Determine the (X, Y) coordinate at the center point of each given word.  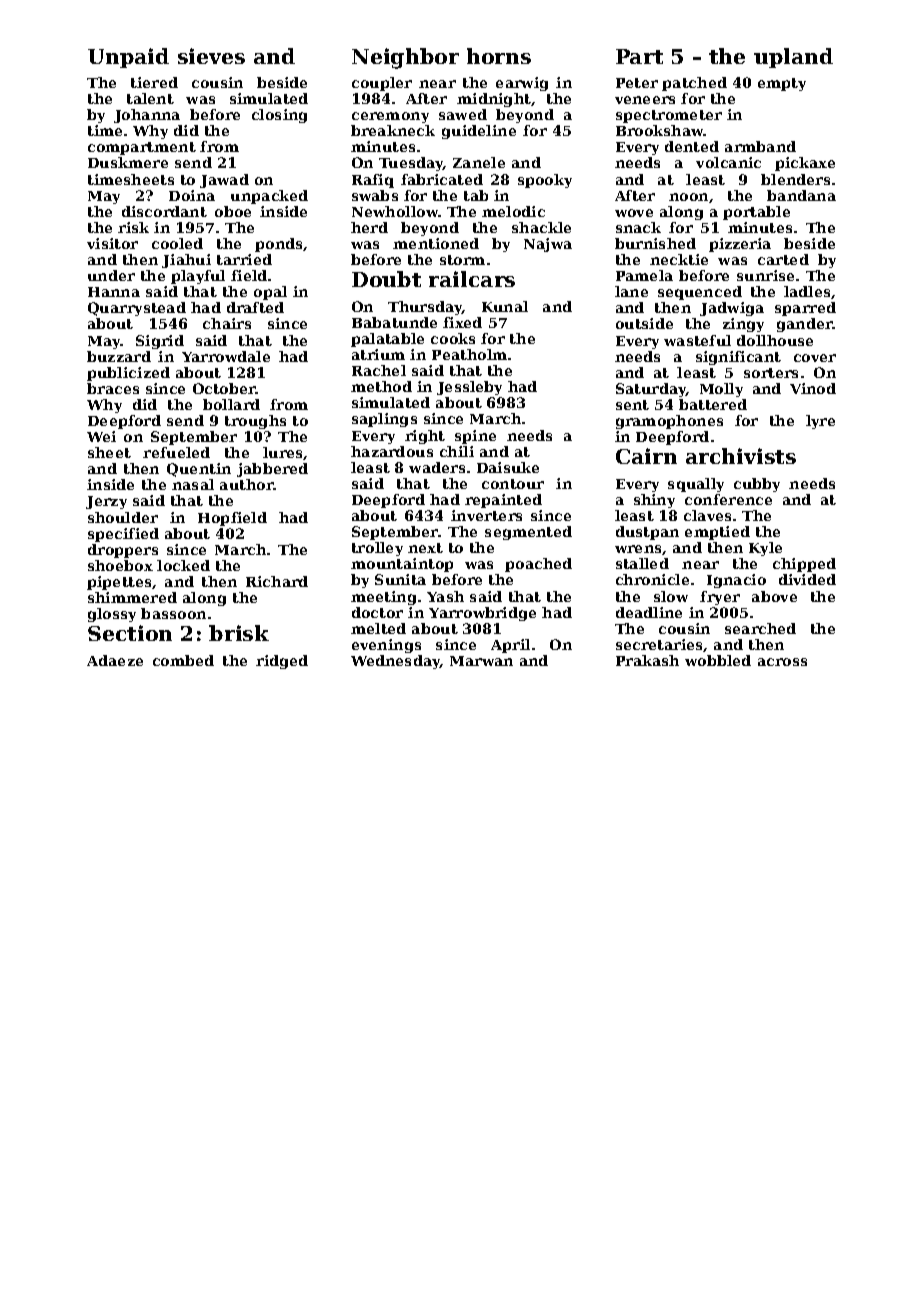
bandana (801, 195)
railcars (472, 279)
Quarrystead (137, 309)
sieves (211, 56)
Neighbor (405, 58)
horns (499, 56)
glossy (112, 615)
